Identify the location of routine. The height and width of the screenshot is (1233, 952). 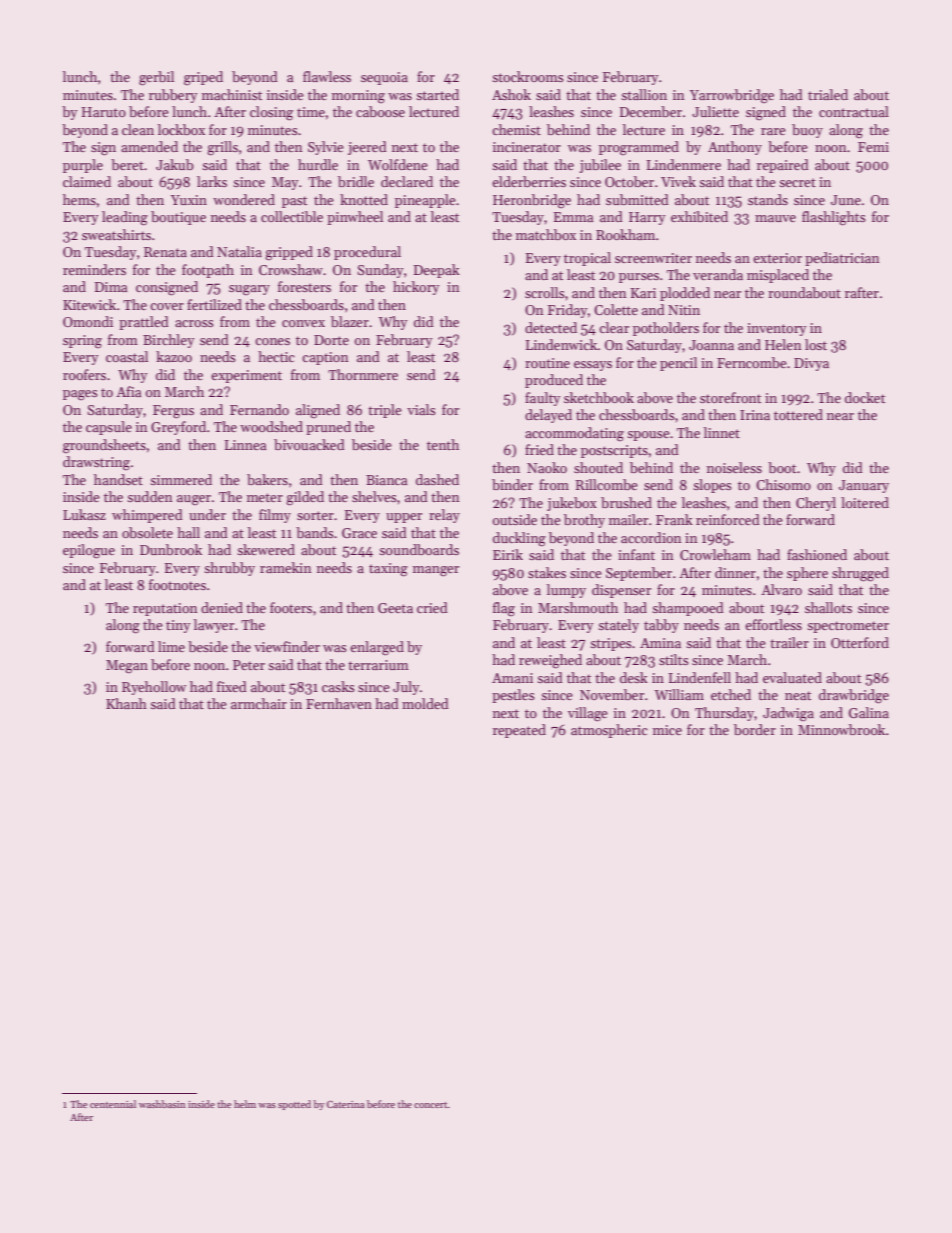
(547, 363).
